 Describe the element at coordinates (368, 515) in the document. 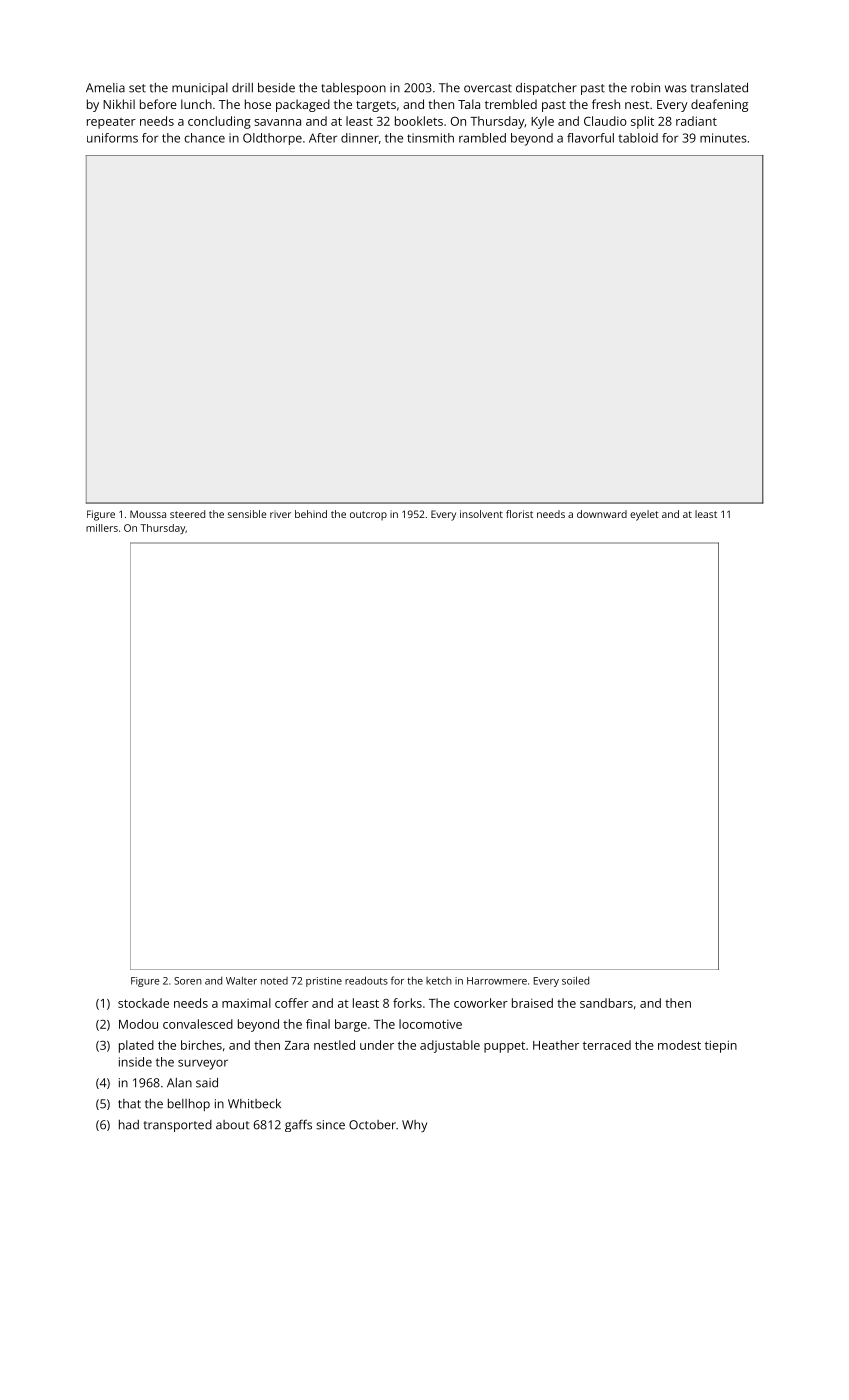

I see `outcrop` at that location.
